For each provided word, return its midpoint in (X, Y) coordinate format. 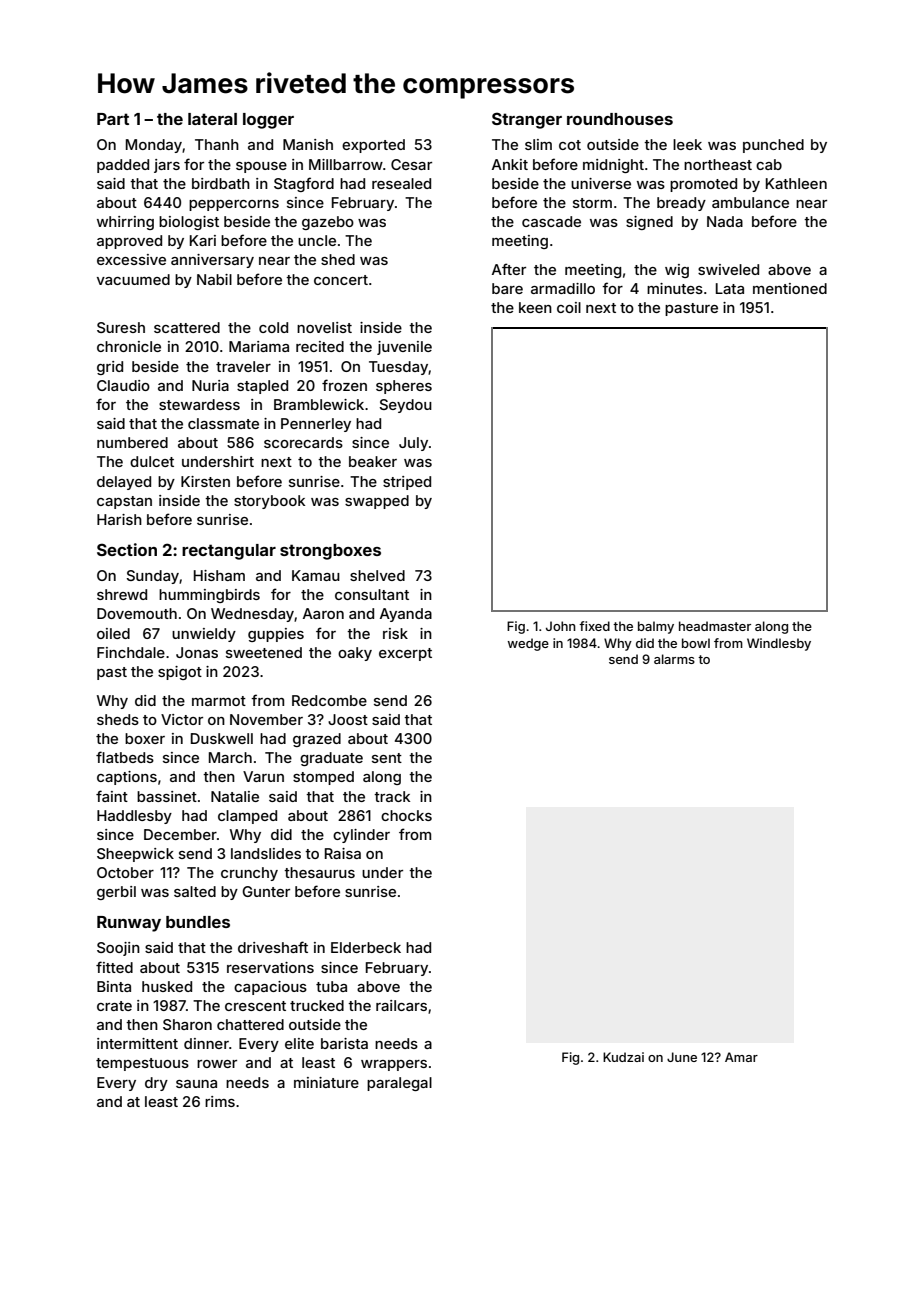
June (682, 1057)
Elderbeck (366, 947)
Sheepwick (135, 855)
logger (268, 121)
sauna (196, 1084)
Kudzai (623, 1057)
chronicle (129, 346)
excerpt (405, 654)
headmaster (715, 626)
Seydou (406, 406)
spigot (180, 673)
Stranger (527, 120)
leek (687, 144)
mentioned (790, 288)
